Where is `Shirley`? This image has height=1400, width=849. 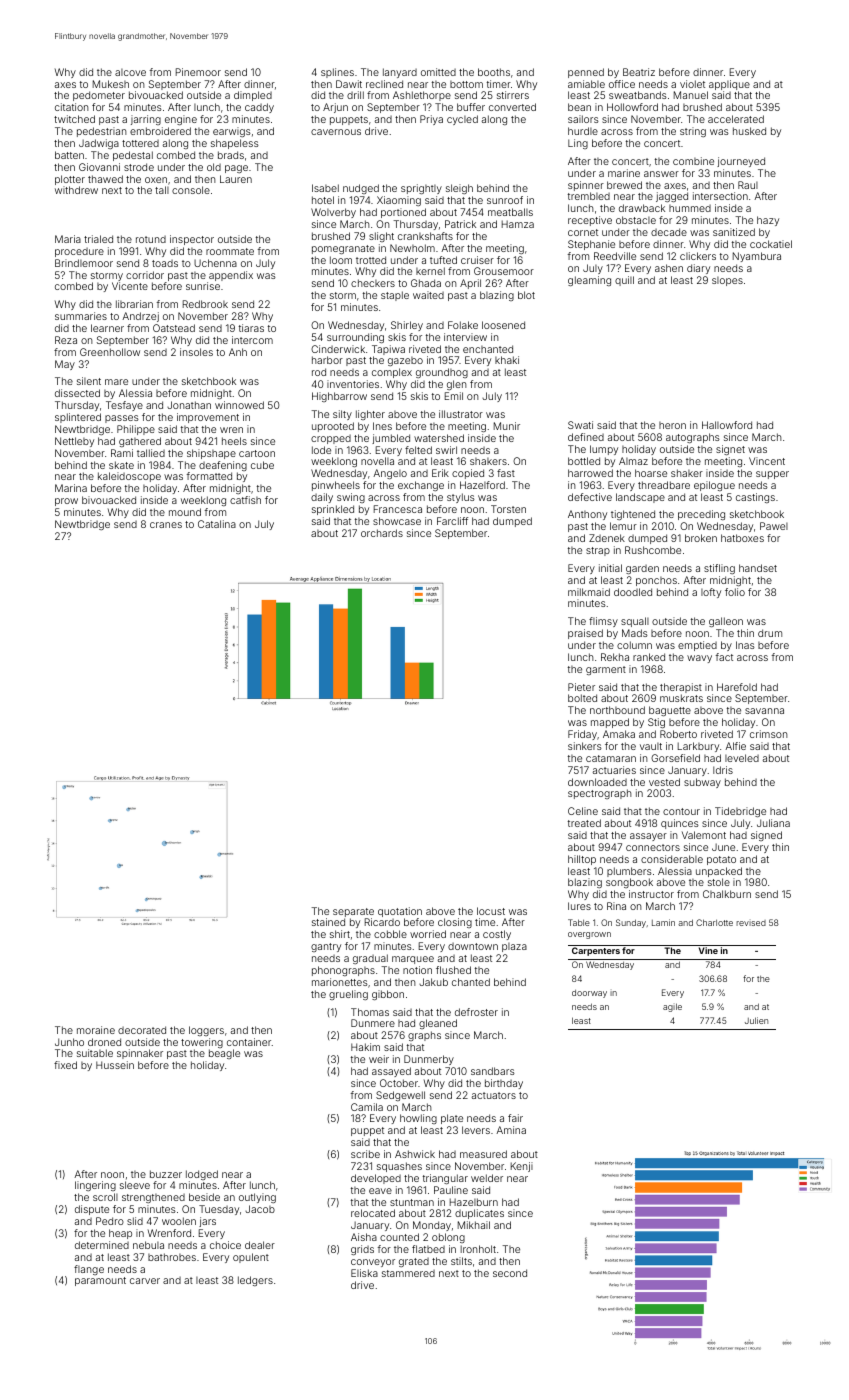 Shirley is located at coordinates (407, 326).
